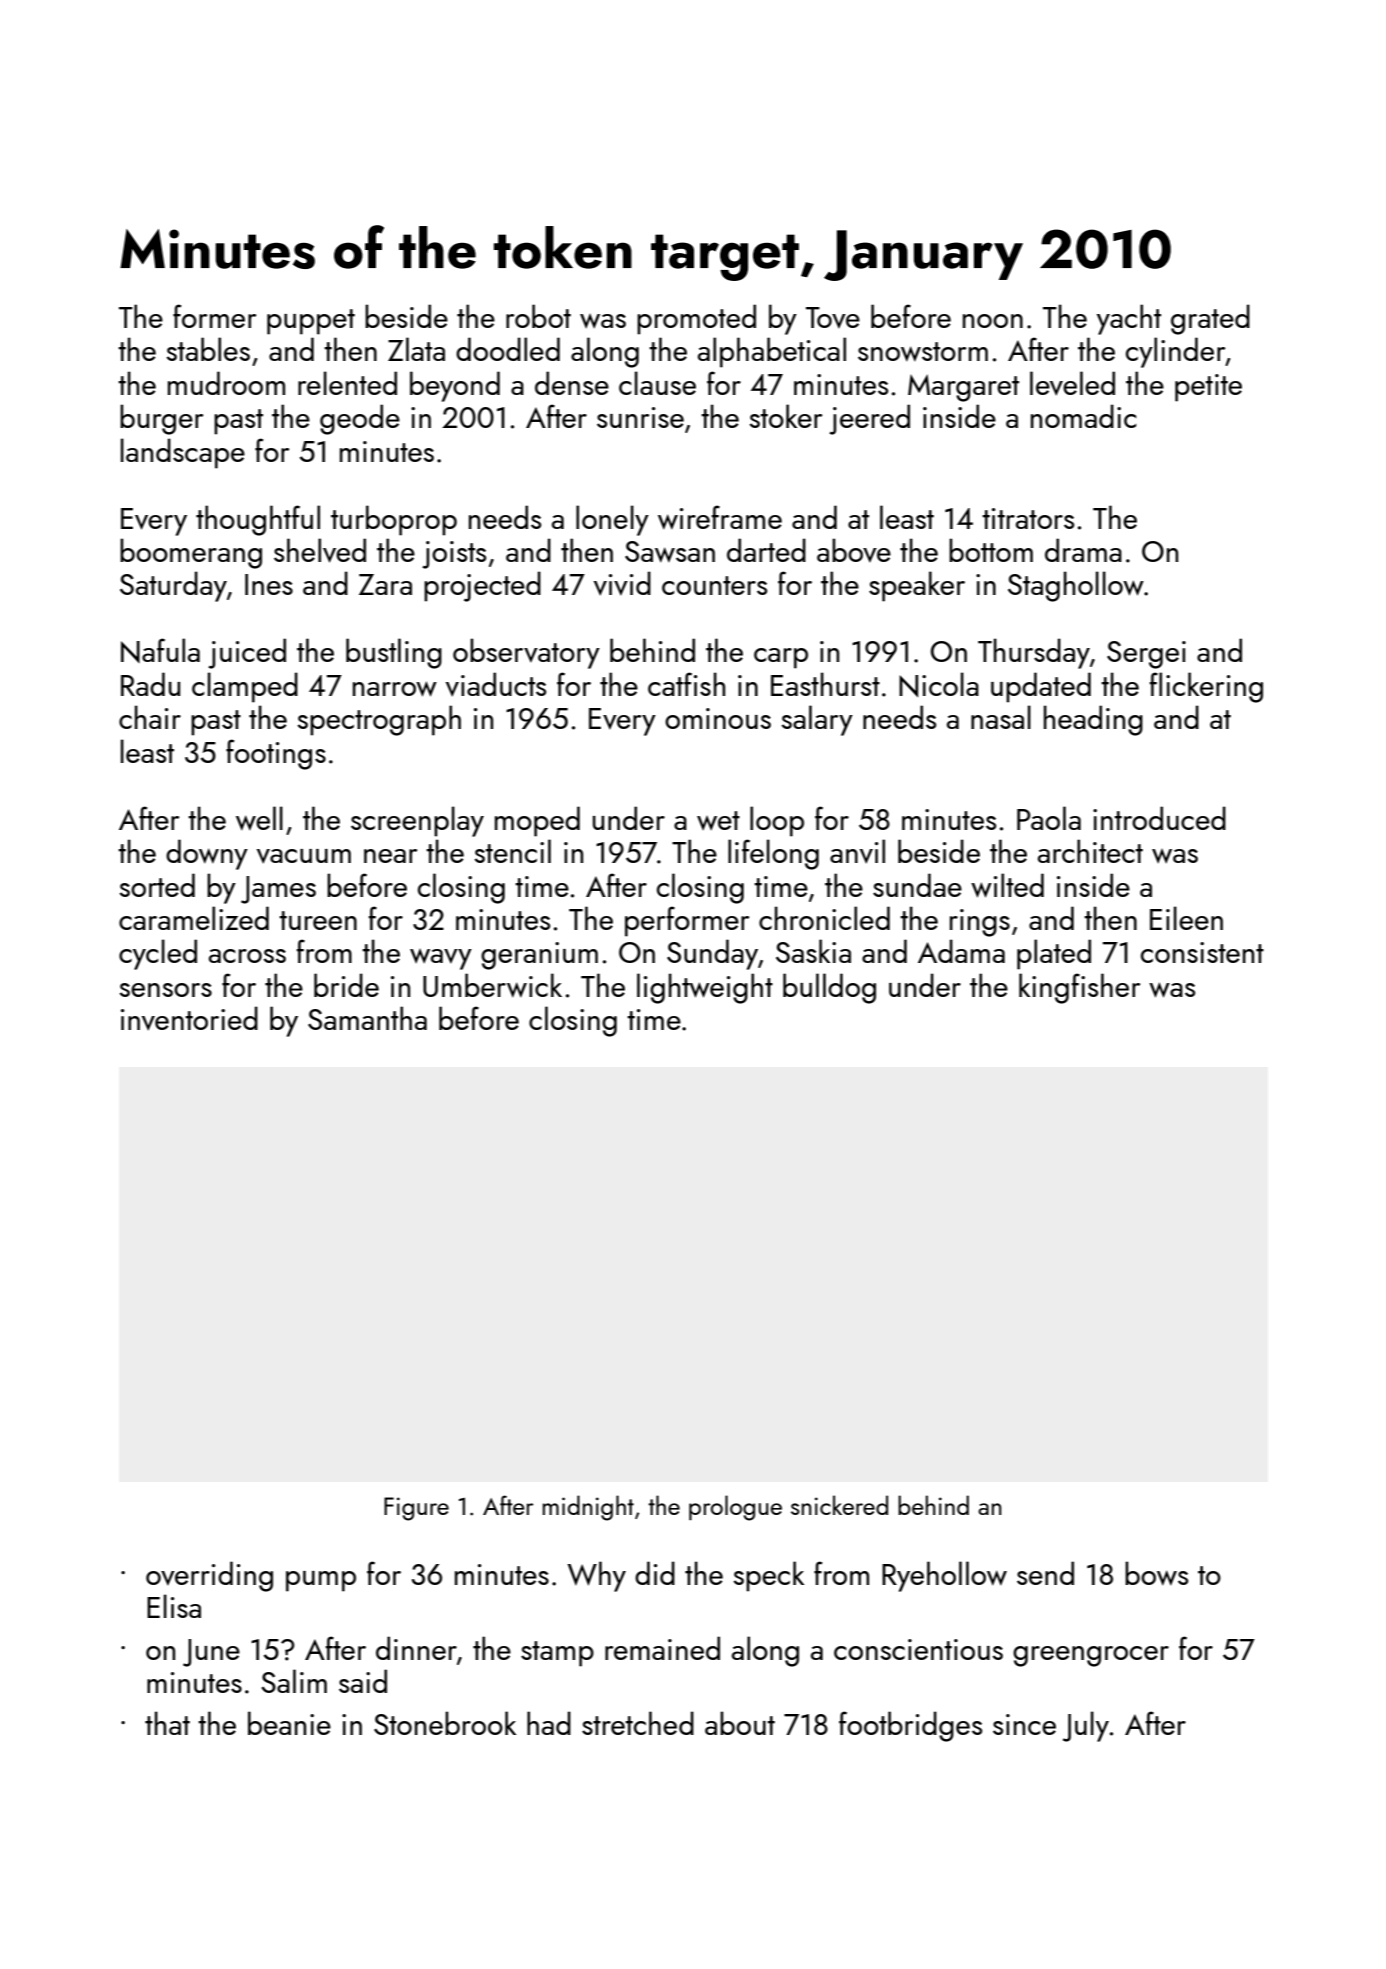  What do you see at coordinates (1086, 1726) in the screenshot?
I see `July` at bounding box center [1086, 1726].
